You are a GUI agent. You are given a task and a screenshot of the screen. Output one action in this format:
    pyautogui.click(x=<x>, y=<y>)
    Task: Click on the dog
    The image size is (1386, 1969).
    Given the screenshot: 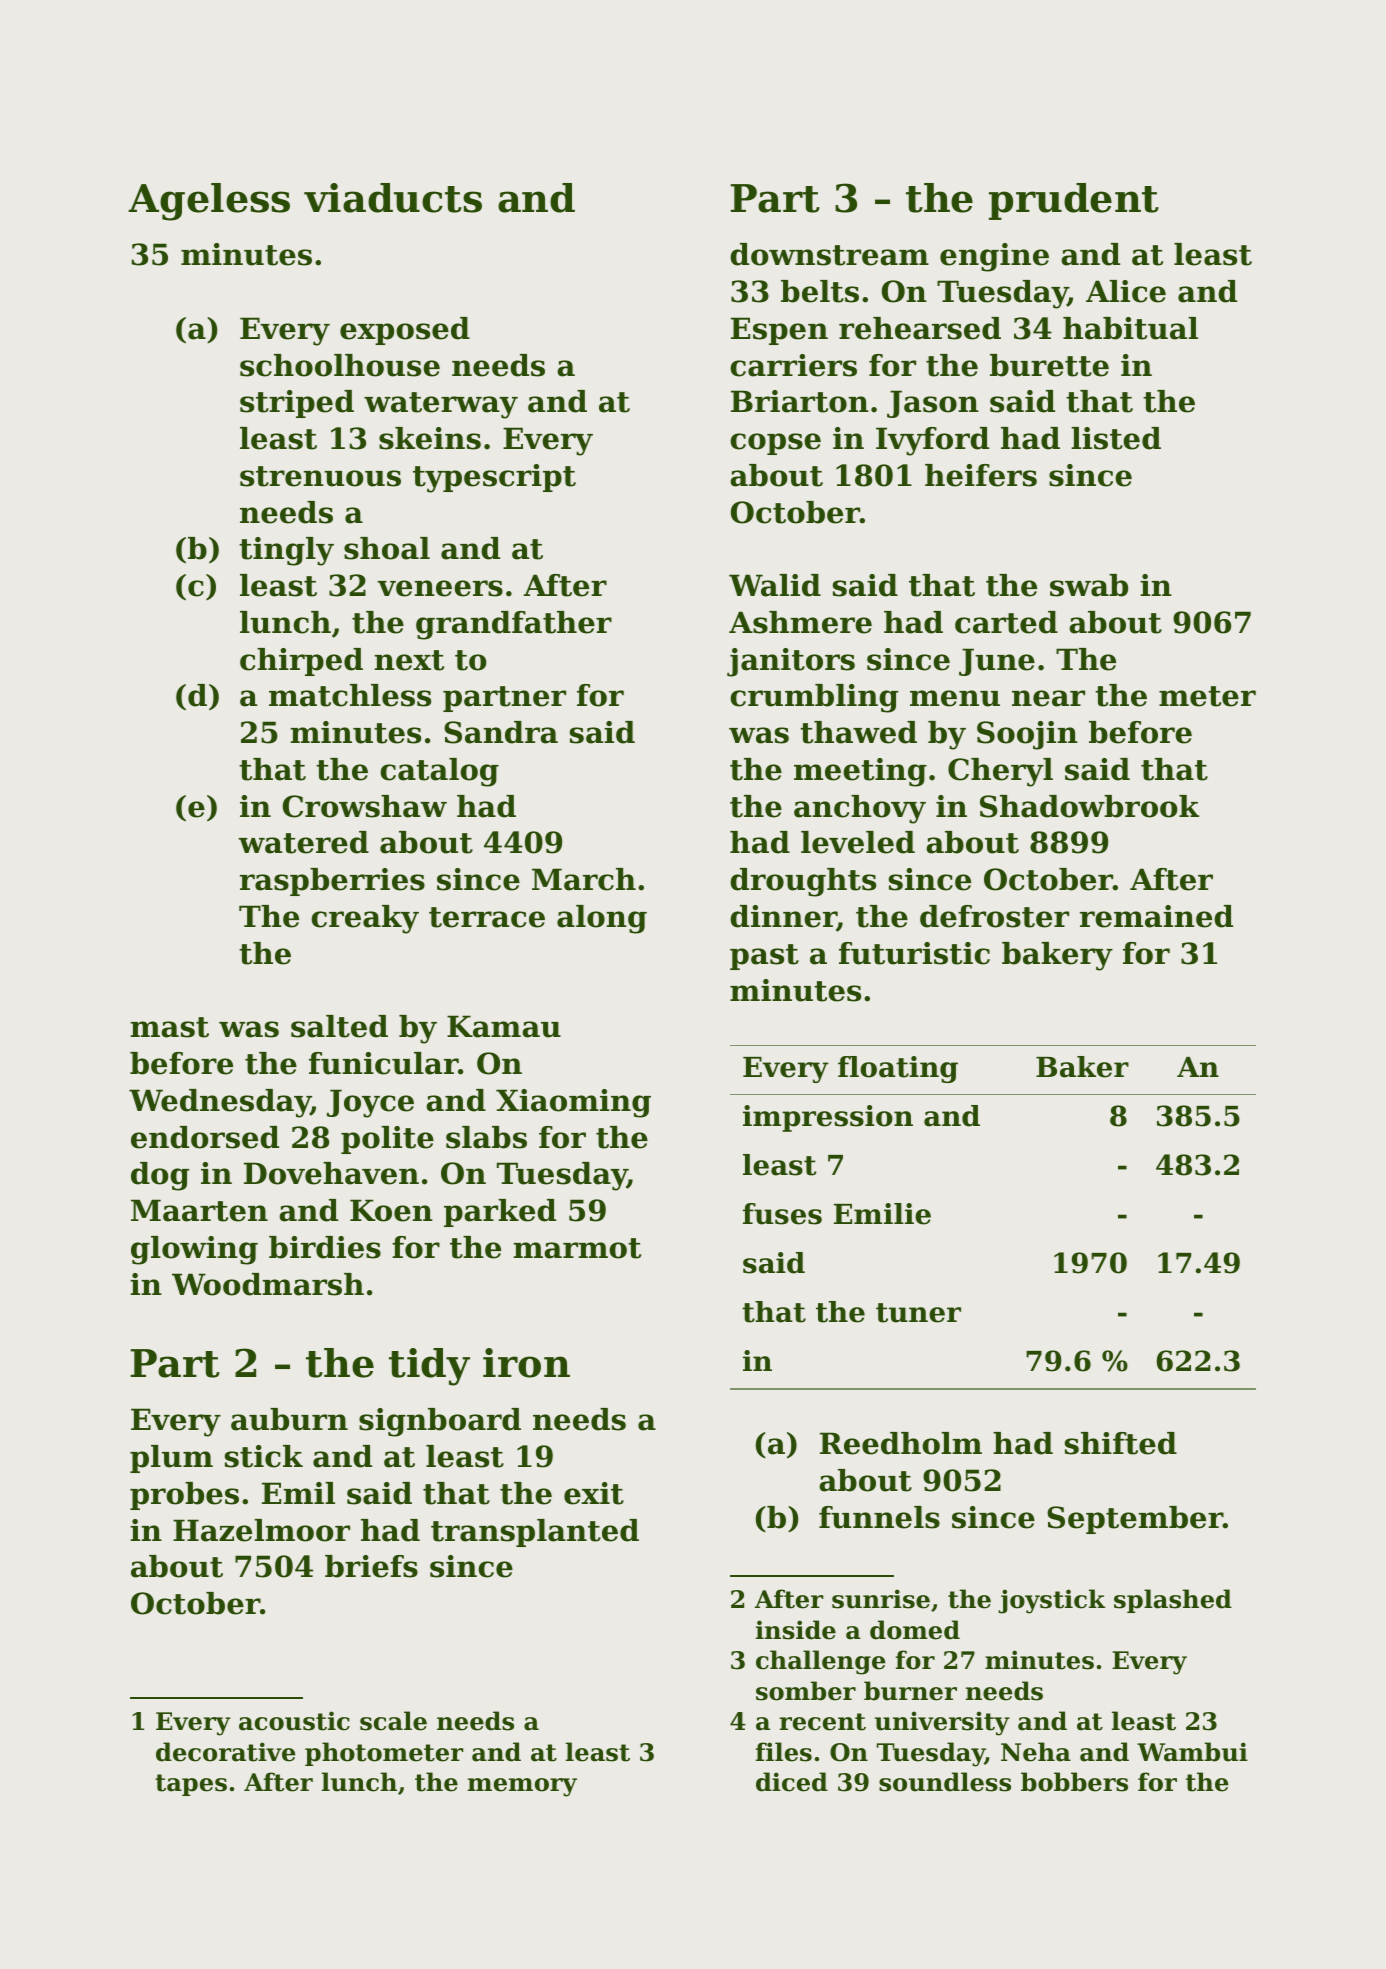 What is the action you would take?
    pyautogui.click(x=160, y=1176)
